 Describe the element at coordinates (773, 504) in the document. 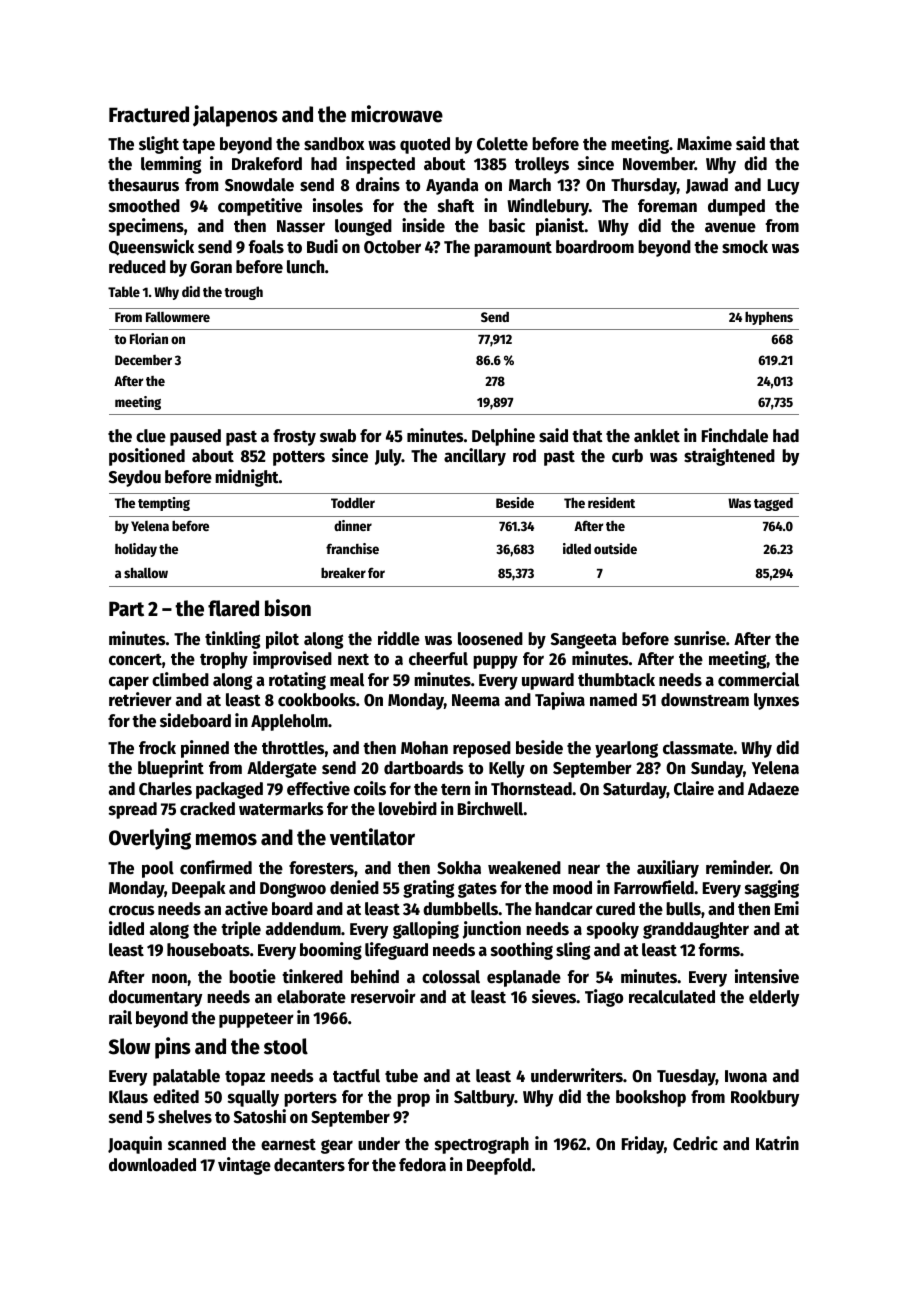

I see `tagged` at that location.
